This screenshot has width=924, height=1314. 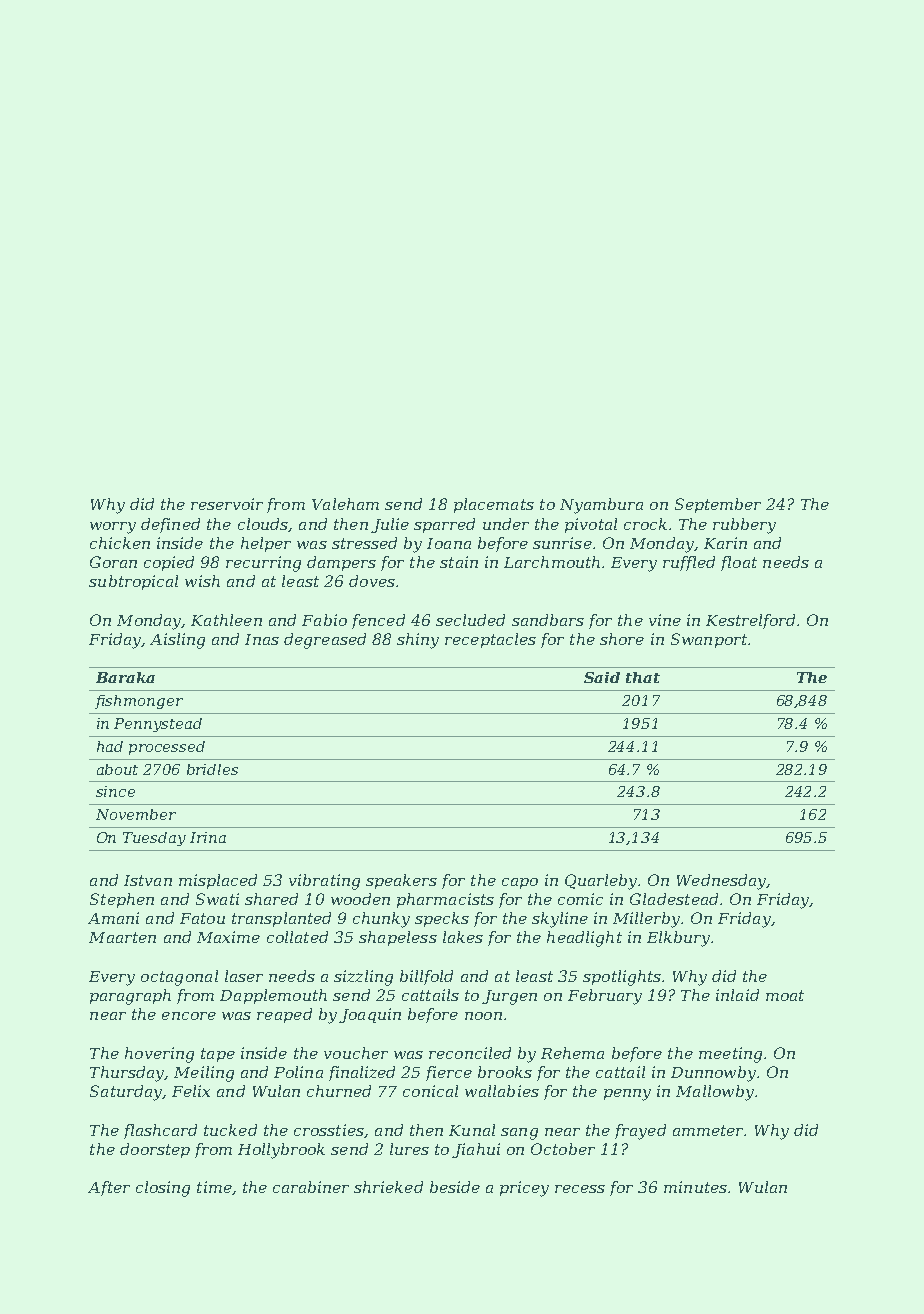 I want to click on wish, so click(x=202, y=581).
